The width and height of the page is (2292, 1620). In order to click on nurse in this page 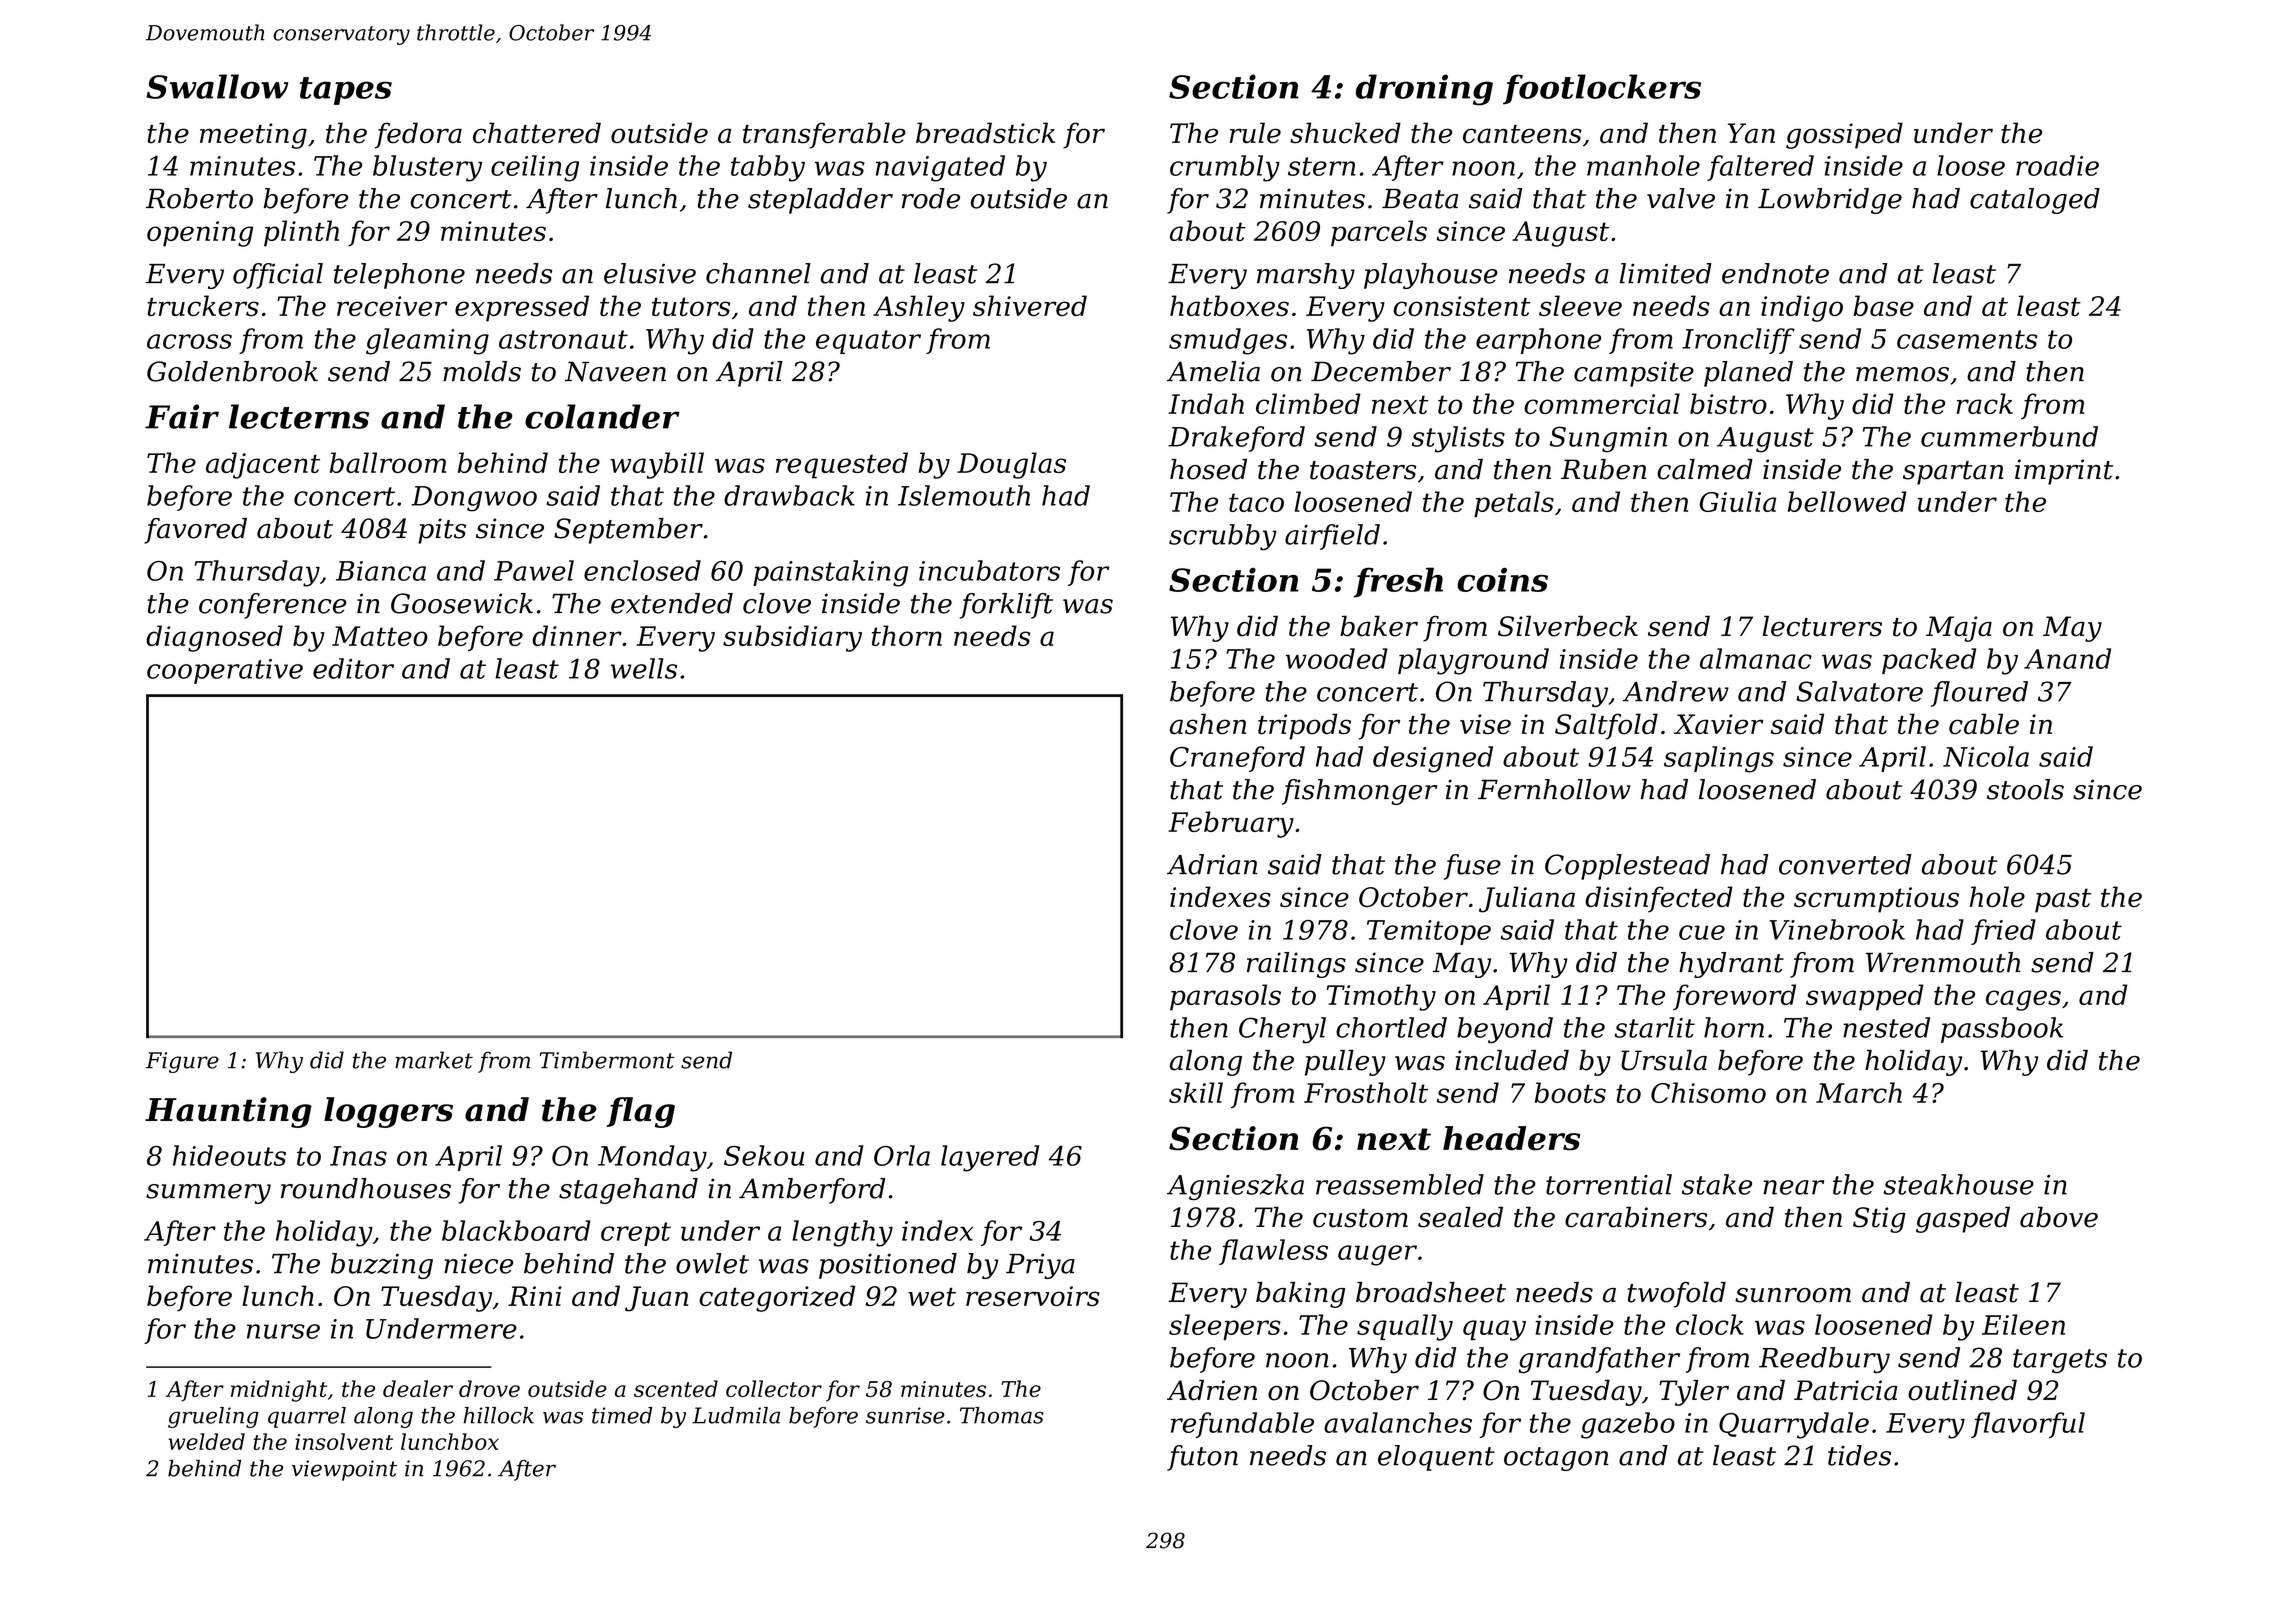, I will do `click(283, 1331)`.
